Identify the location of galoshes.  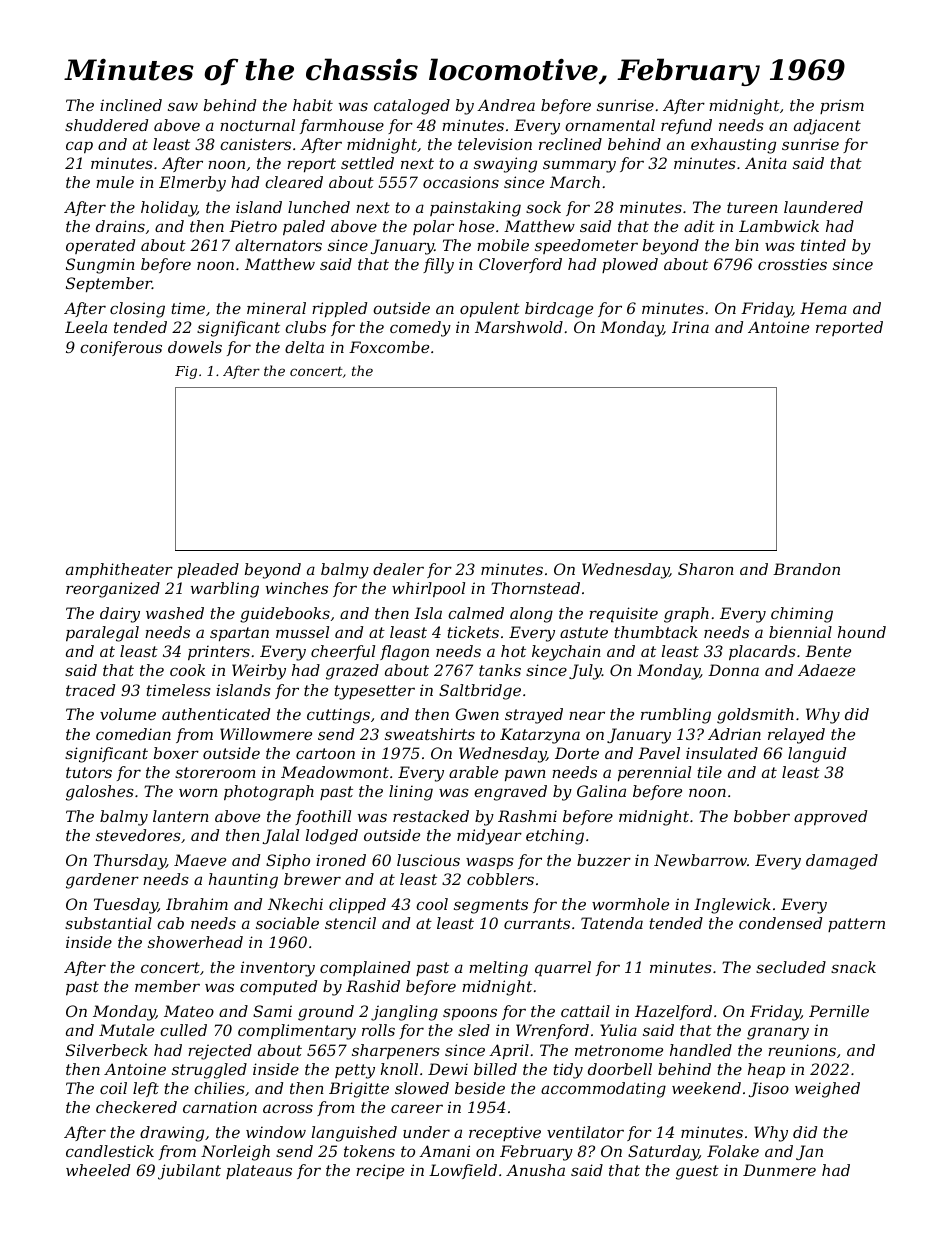
(100, 793).
